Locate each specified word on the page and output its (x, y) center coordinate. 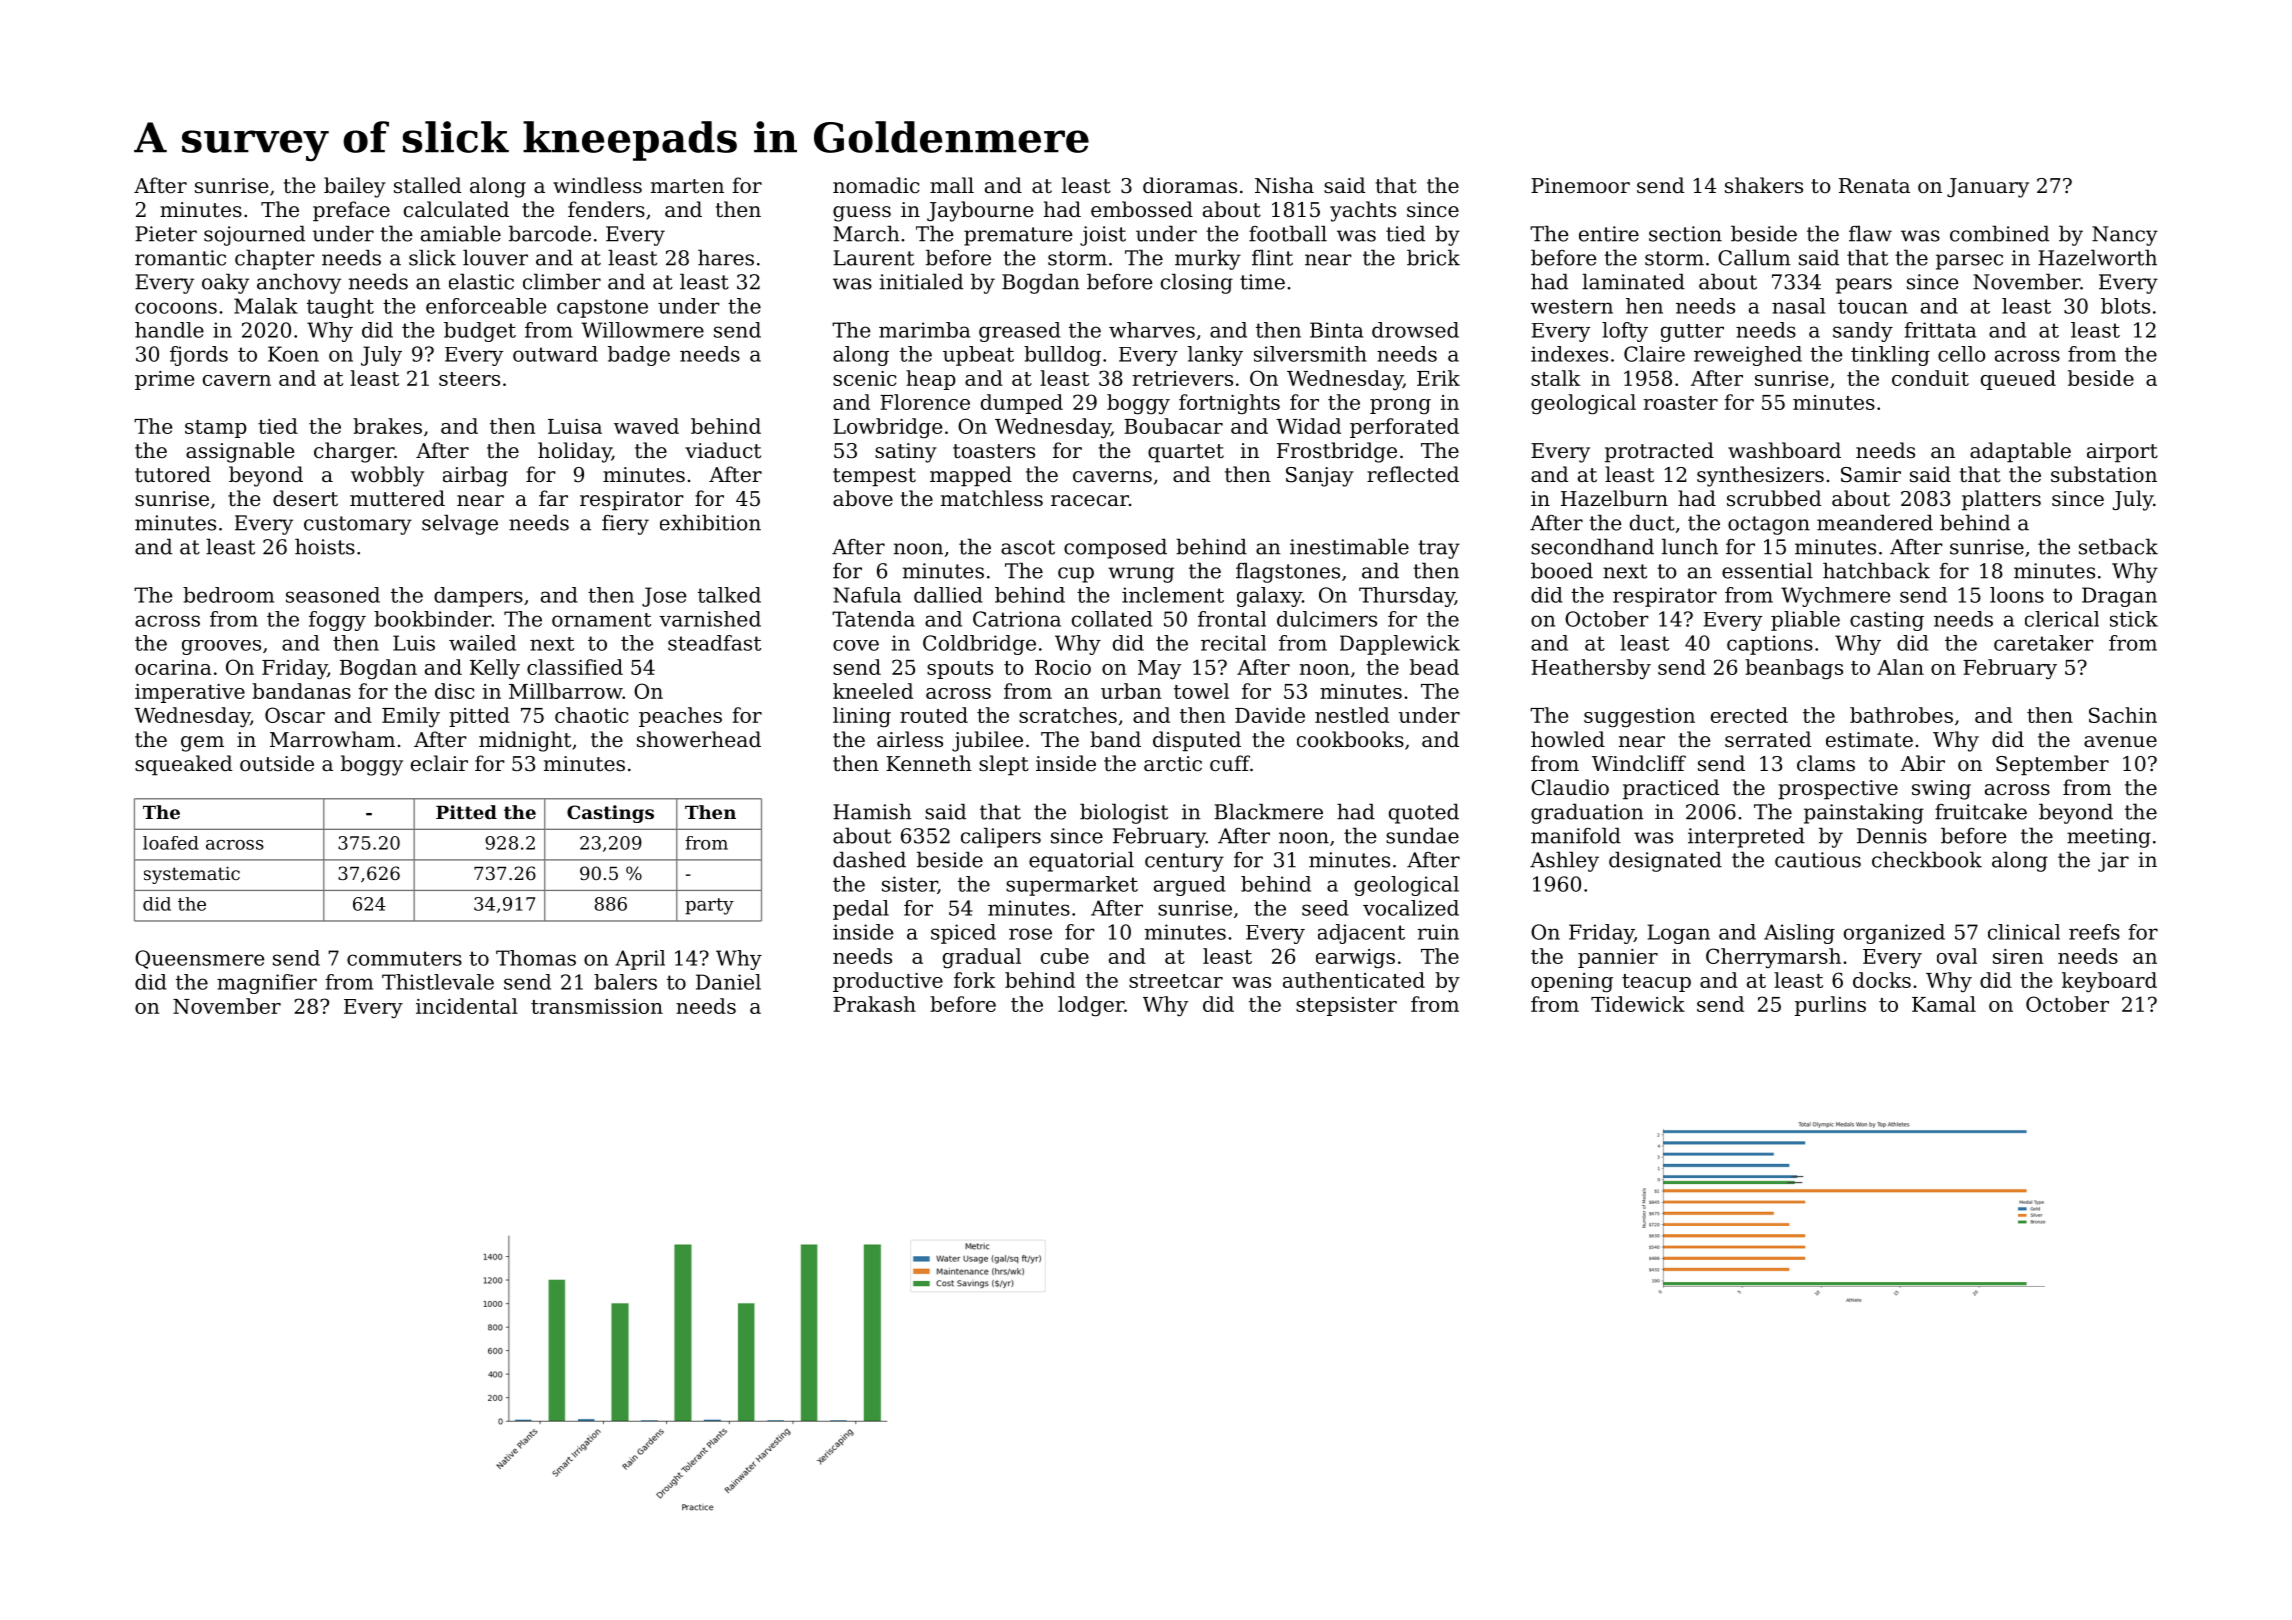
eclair (439, 763)
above (863, 498)
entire (1609, 234)
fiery (625, 525)
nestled (1352, 715)
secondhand (1592, 546)
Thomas (536, 958)
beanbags (1794, 669)
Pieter (166, 234)
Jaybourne (980, 211)
